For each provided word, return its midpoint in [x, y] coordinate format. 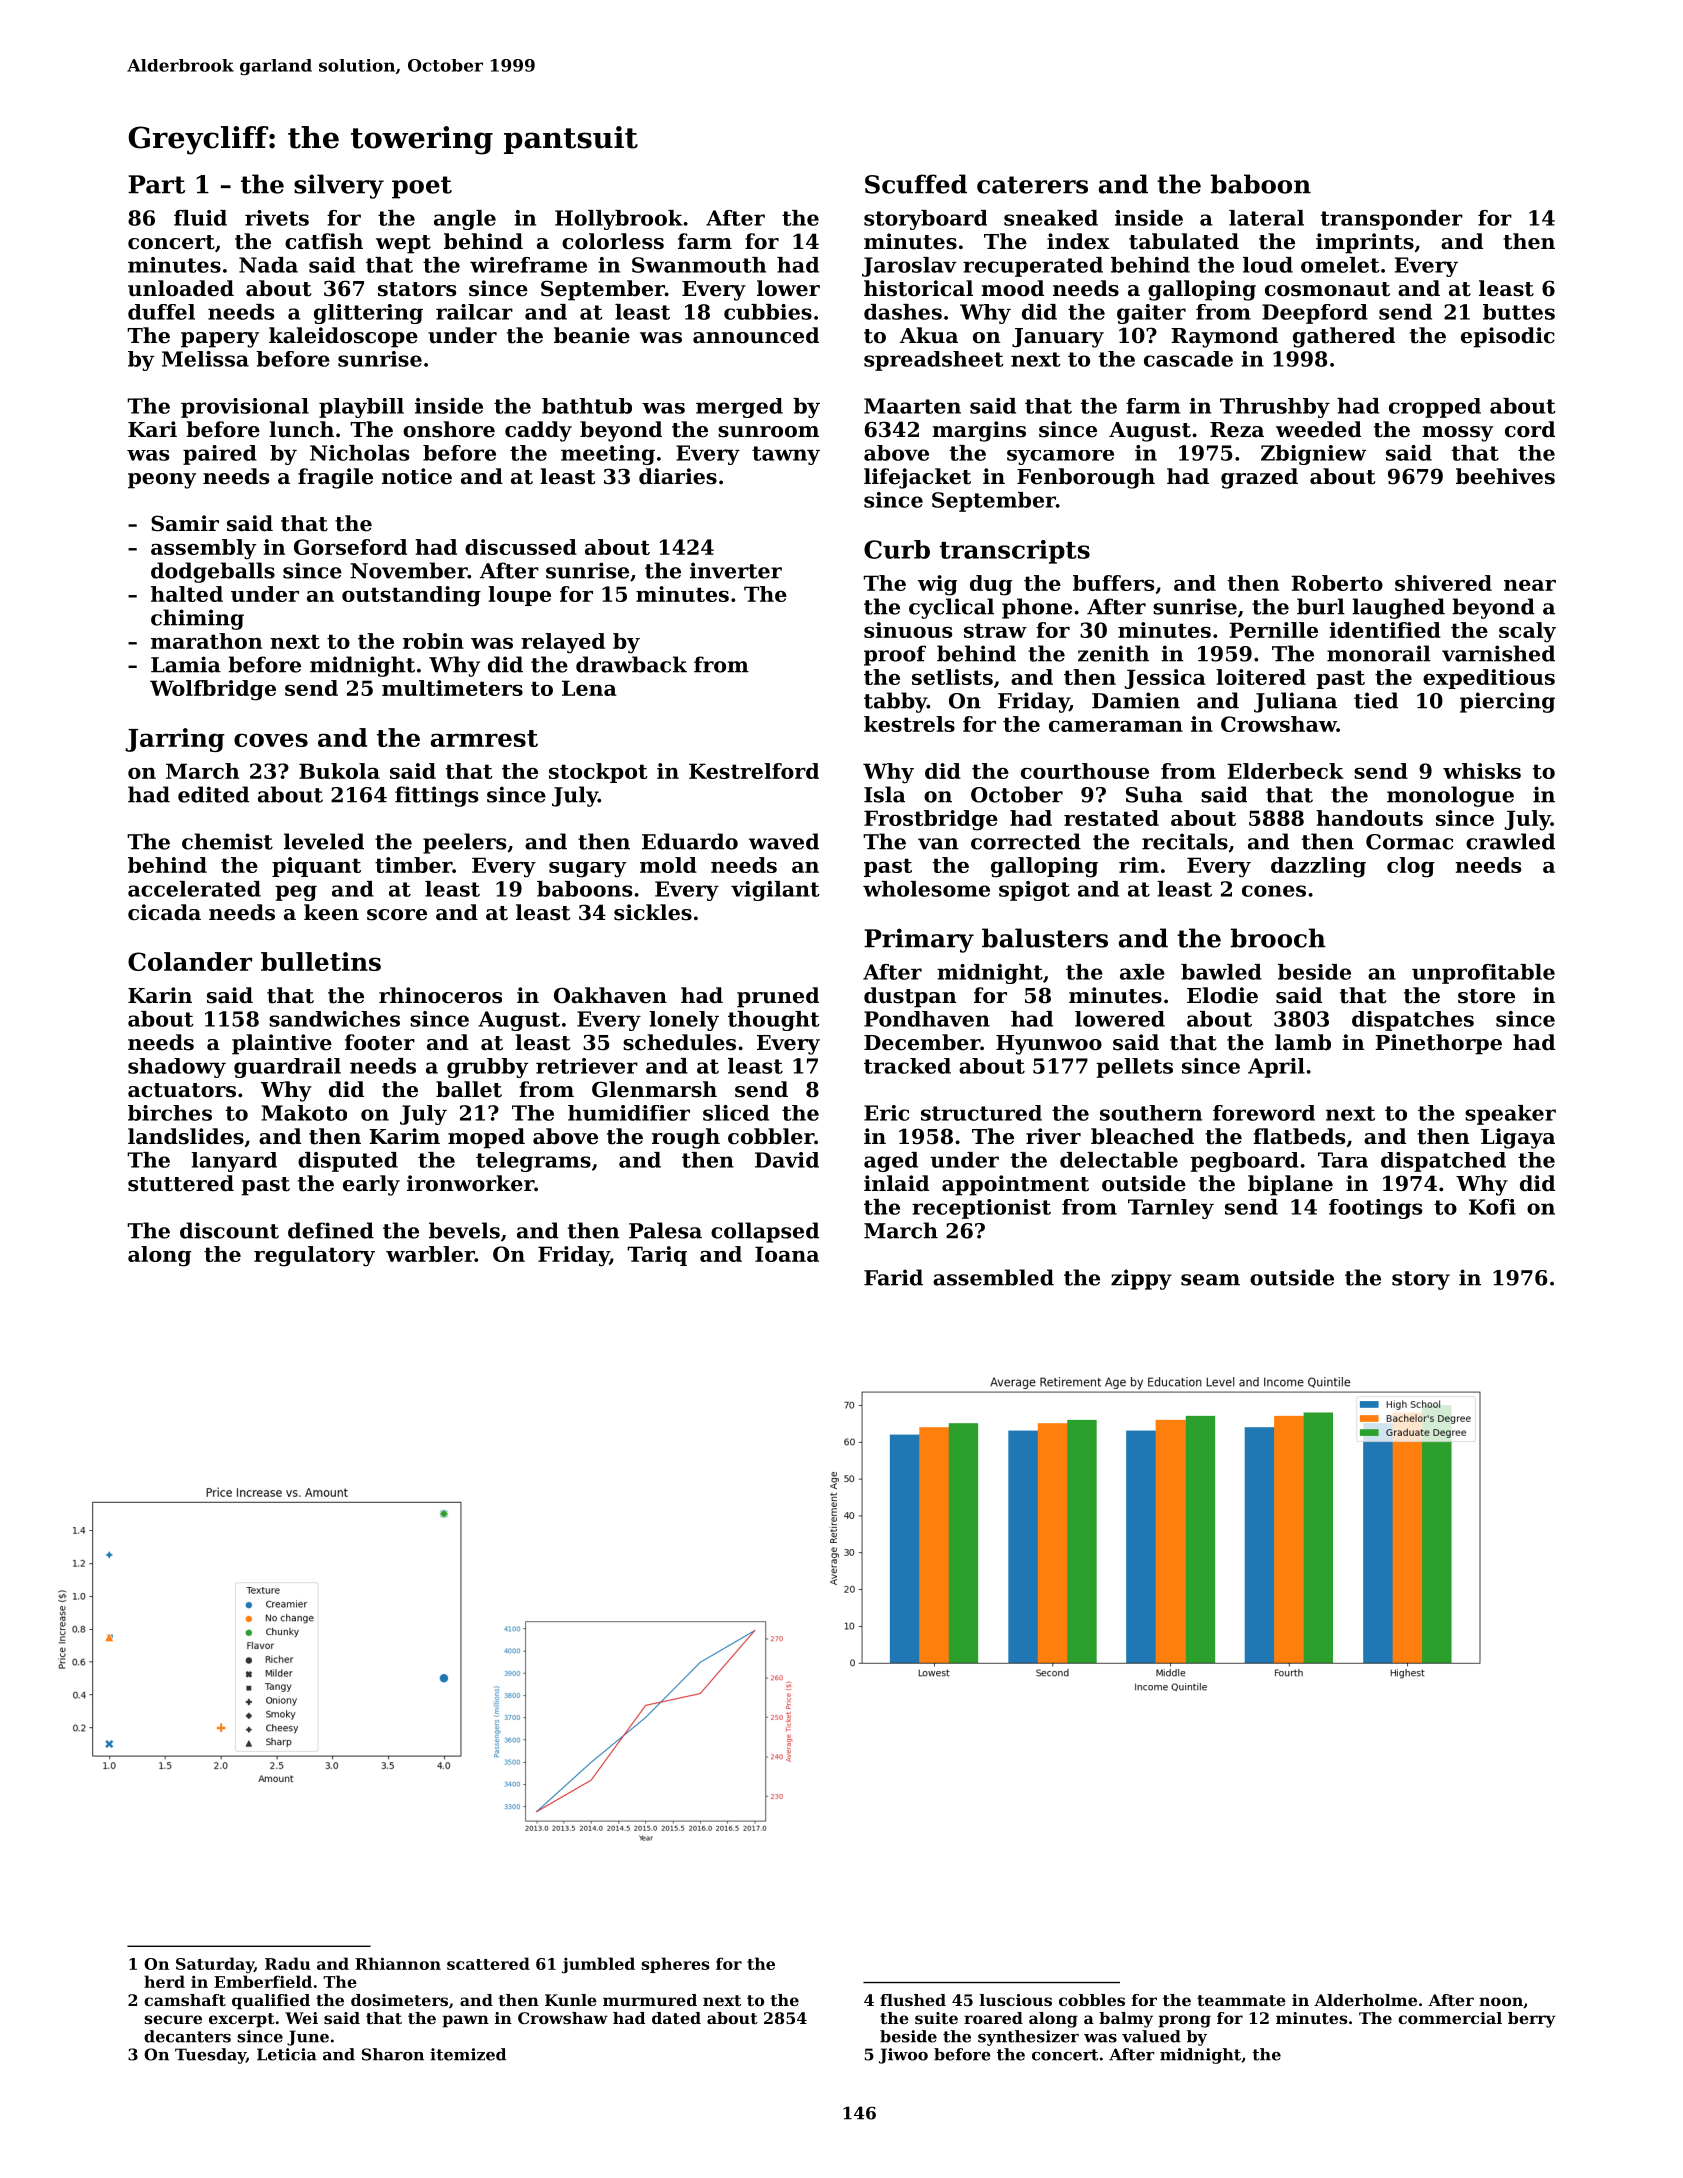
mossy [1457, 434]
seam [1210, 1280]
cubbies [768, 312]
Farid [893, 1277]
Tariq [657, 1256]
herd [164, 1981]
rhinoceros [440, 995]
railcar [474, 312]
